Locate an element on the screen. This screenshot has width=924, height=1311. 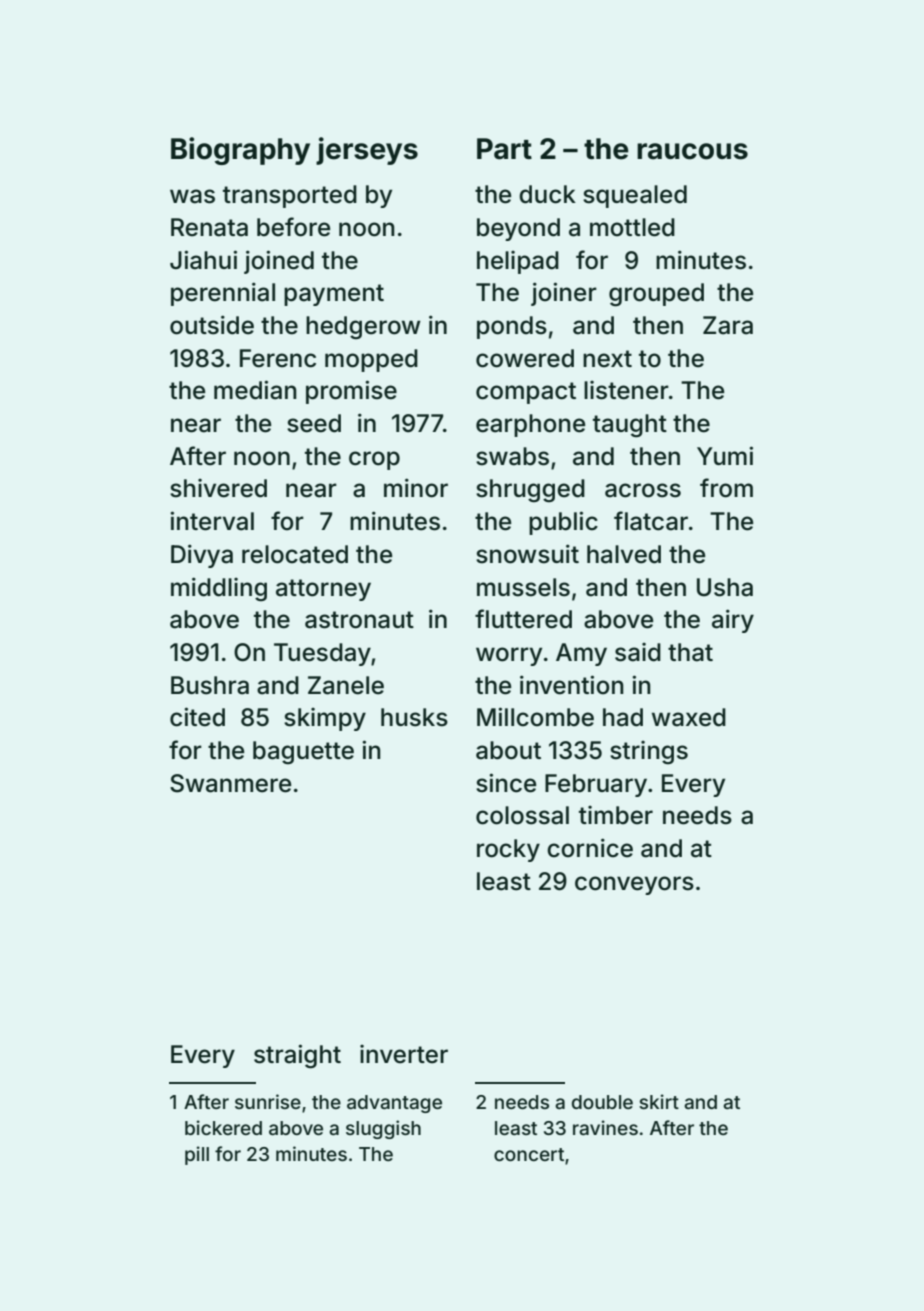
Bushra is located at coordinates (210, 685).
